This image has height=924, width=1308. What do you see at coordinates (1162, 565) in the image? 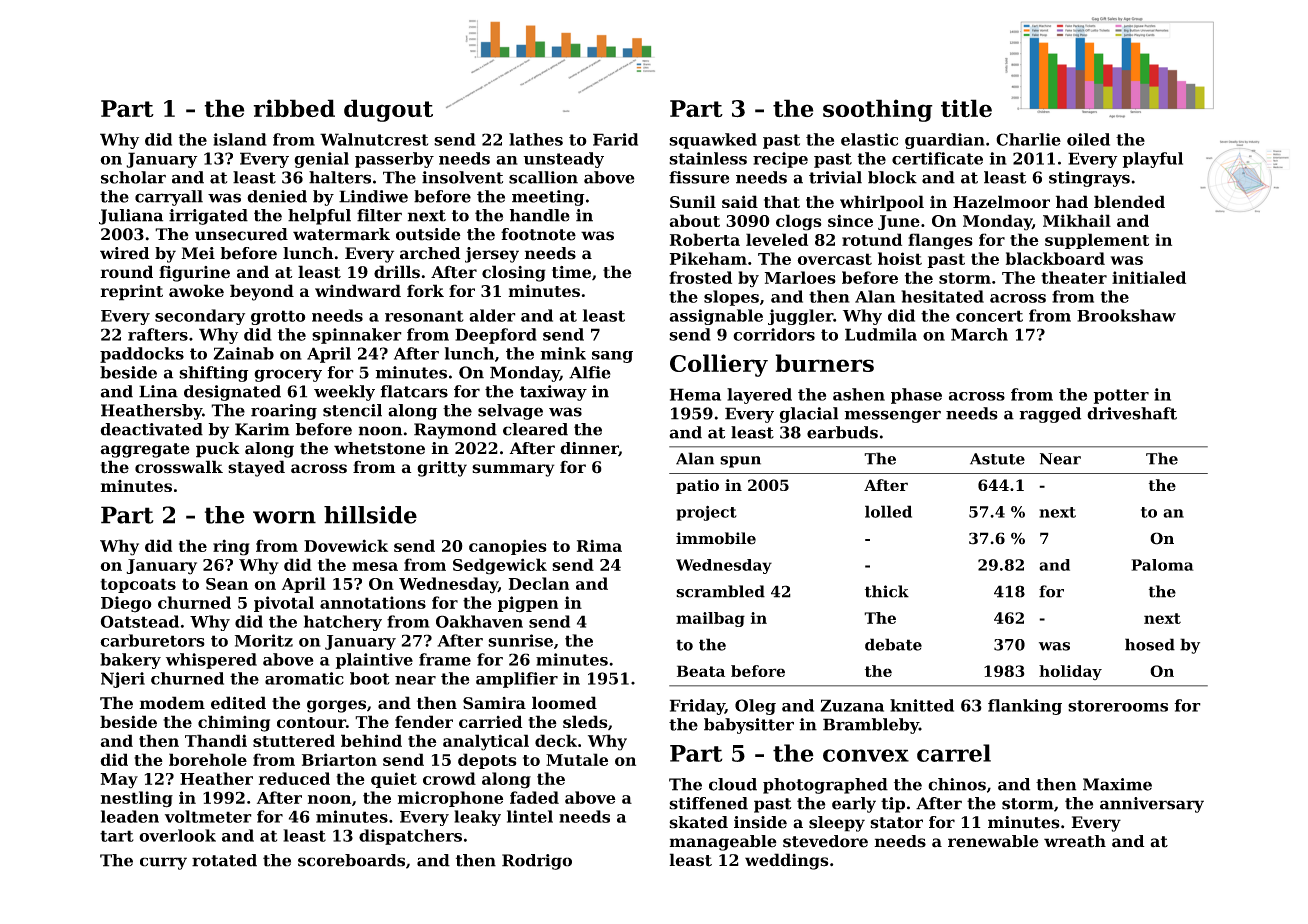
I see `Paloma` at bounding box center [1162, 565].
